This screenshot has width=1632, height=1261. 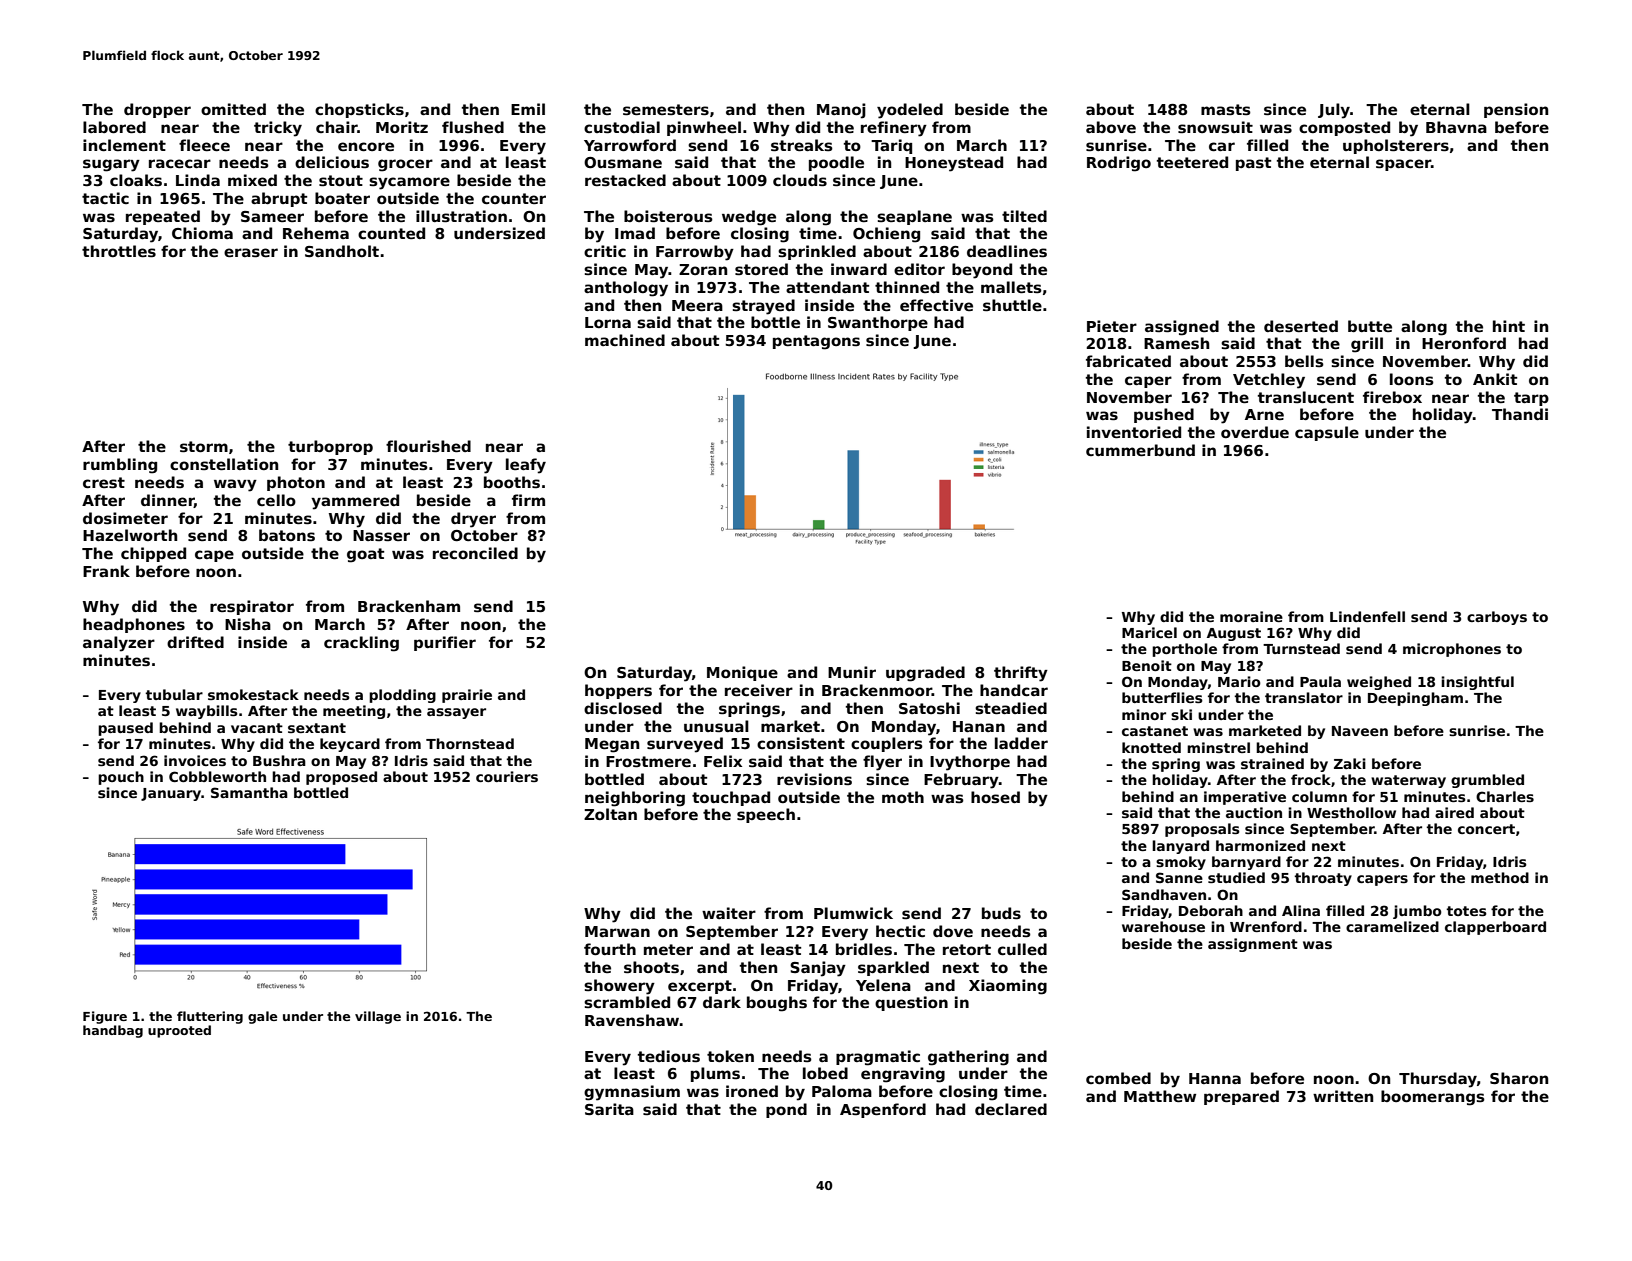 I want to click on analyzer, so click(x=119, y=644).
